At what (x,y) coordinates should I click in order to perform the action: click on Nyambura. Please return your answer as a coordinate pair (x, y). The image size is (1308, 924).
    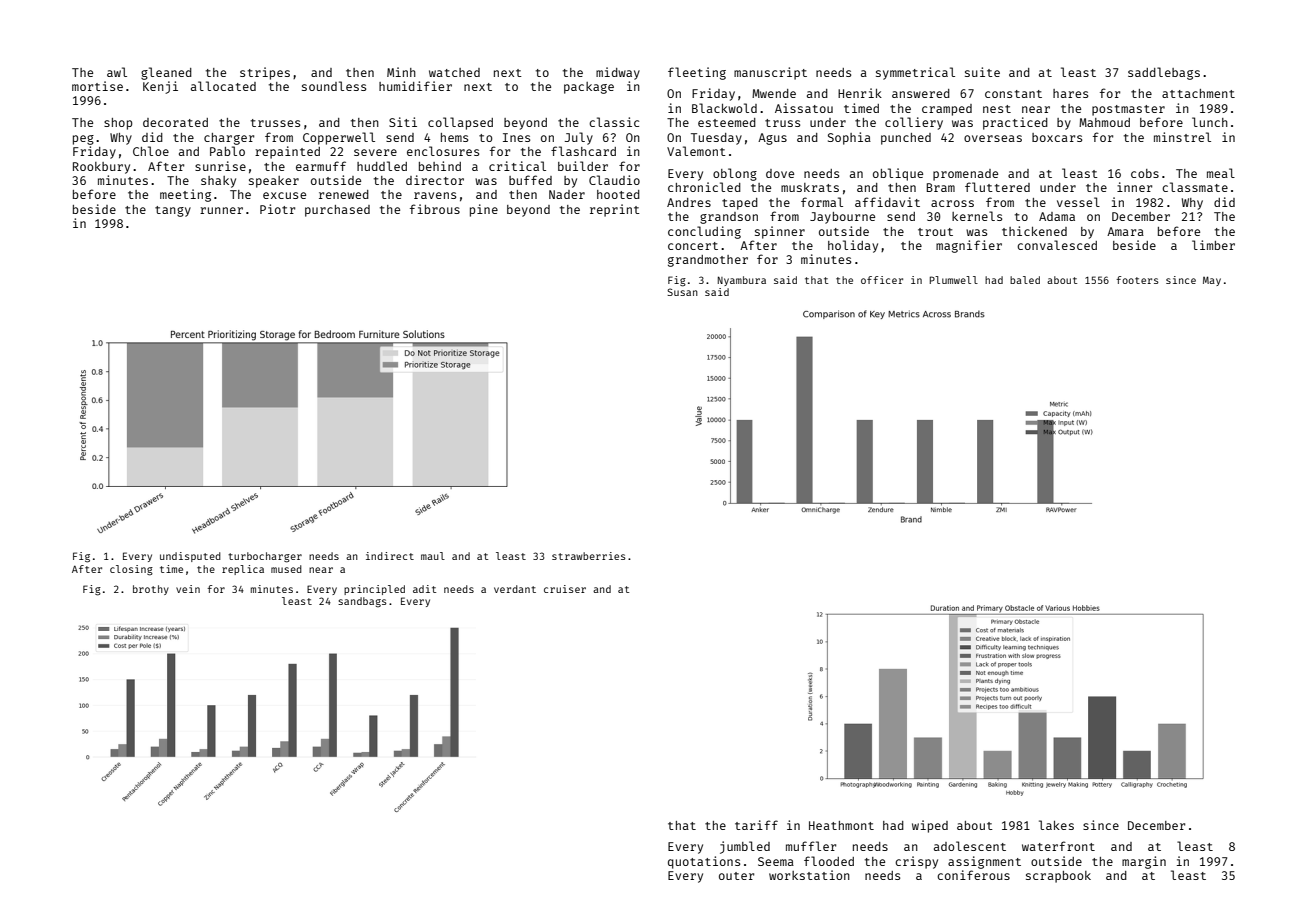
    Looking at the image, I should click on (742, 281).
